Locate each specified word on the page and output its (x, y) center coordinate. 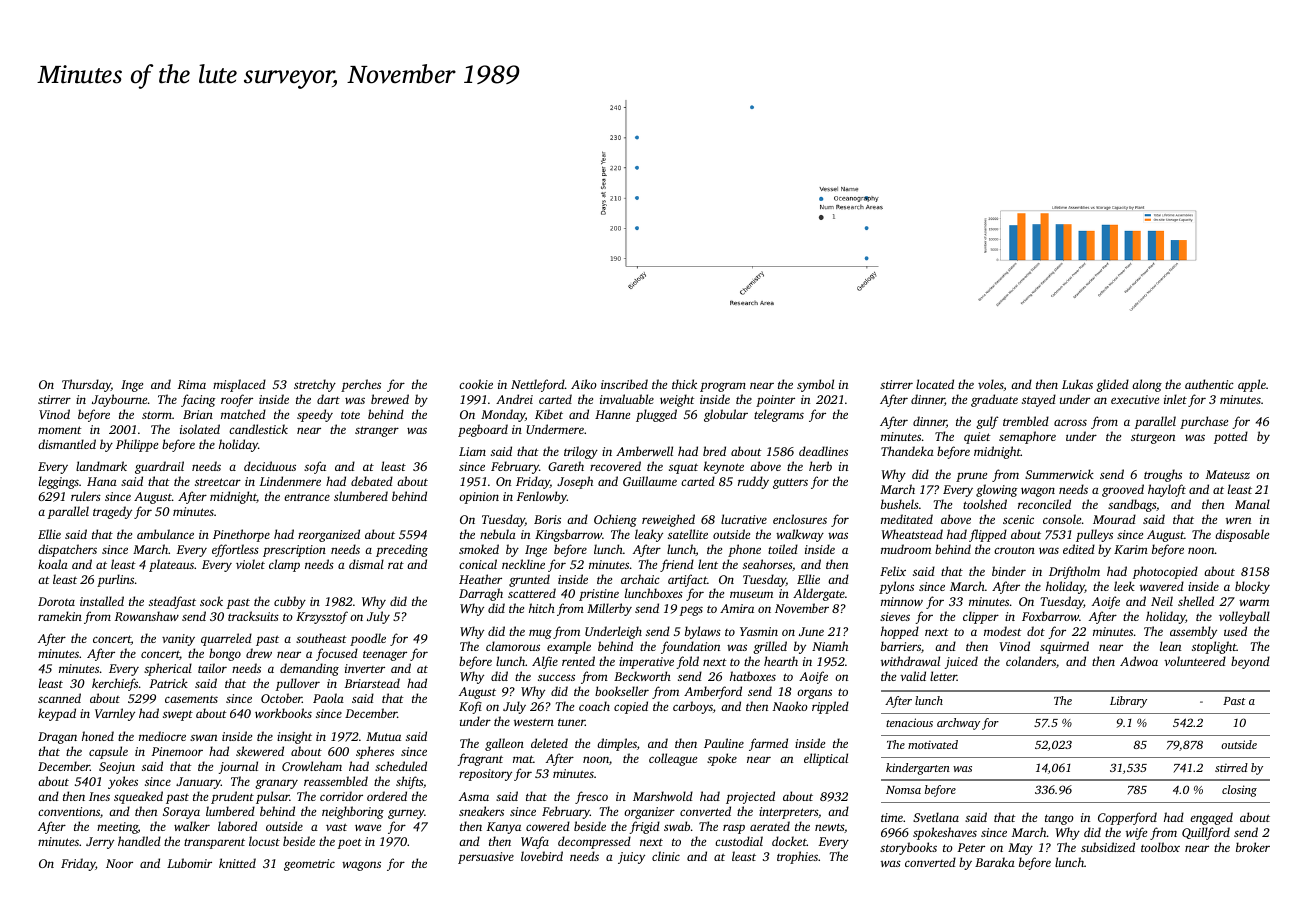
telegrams (779, 415)
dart (328, 399)
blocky (1252, 587)
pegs (691, 611)
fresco (591, 797)
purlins (115, 580)
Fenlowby (542, 497)
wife (1136, 833)
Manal (1252, 504)
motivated (933, 744)
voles (991, 384)
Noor (119, 863)
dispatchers (67, 550)
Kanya (504, 828)
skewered (260, 751)
